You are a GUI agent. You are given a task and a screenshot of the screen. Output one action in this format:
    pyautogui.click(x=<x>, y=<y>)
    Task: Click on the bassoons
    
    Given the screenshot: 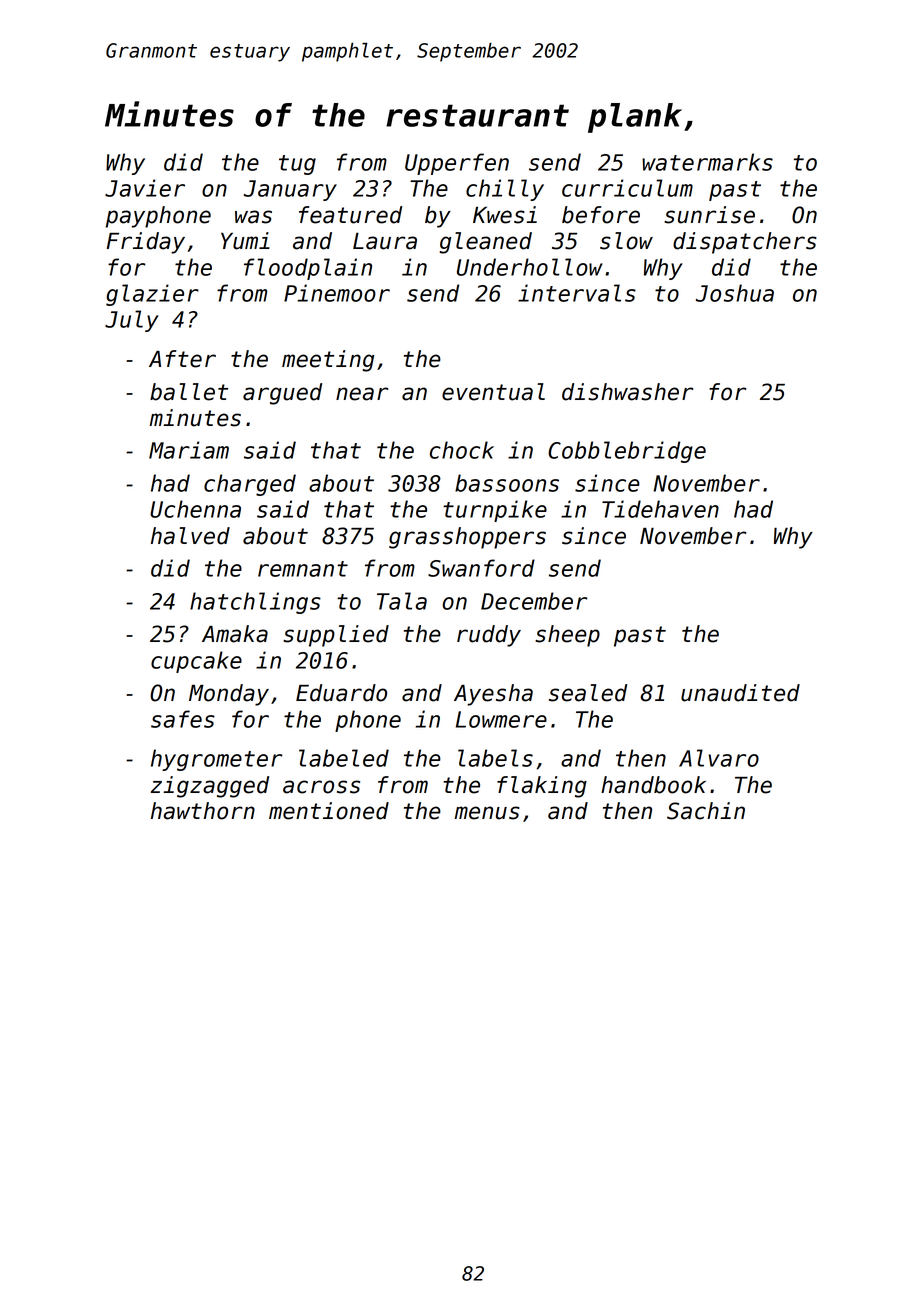 What is the action you would take?
    pyautogui.click(x=507, y=483)
